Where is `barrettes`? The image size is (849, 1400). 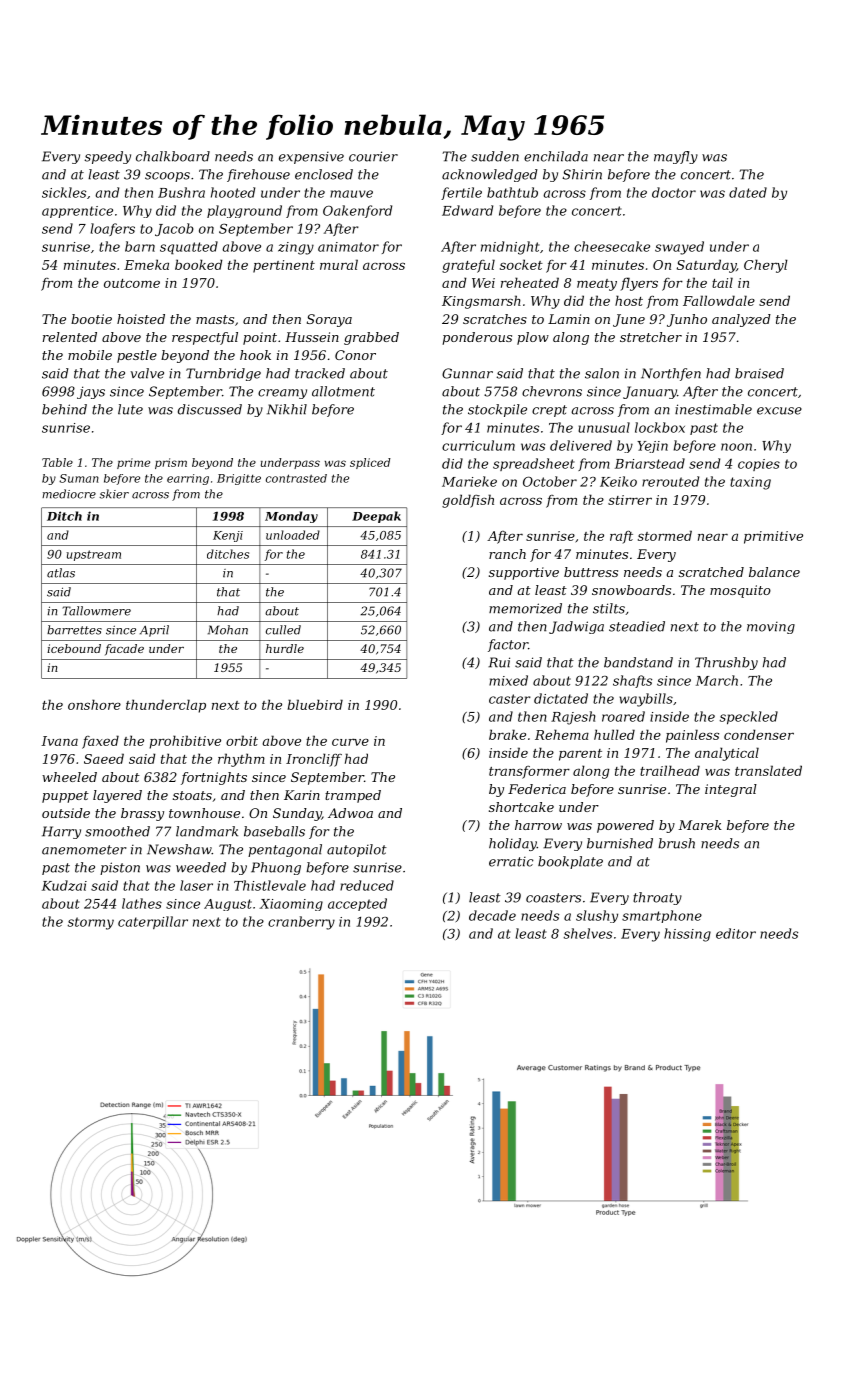
barrettes is located at coordinates (74, 630).
